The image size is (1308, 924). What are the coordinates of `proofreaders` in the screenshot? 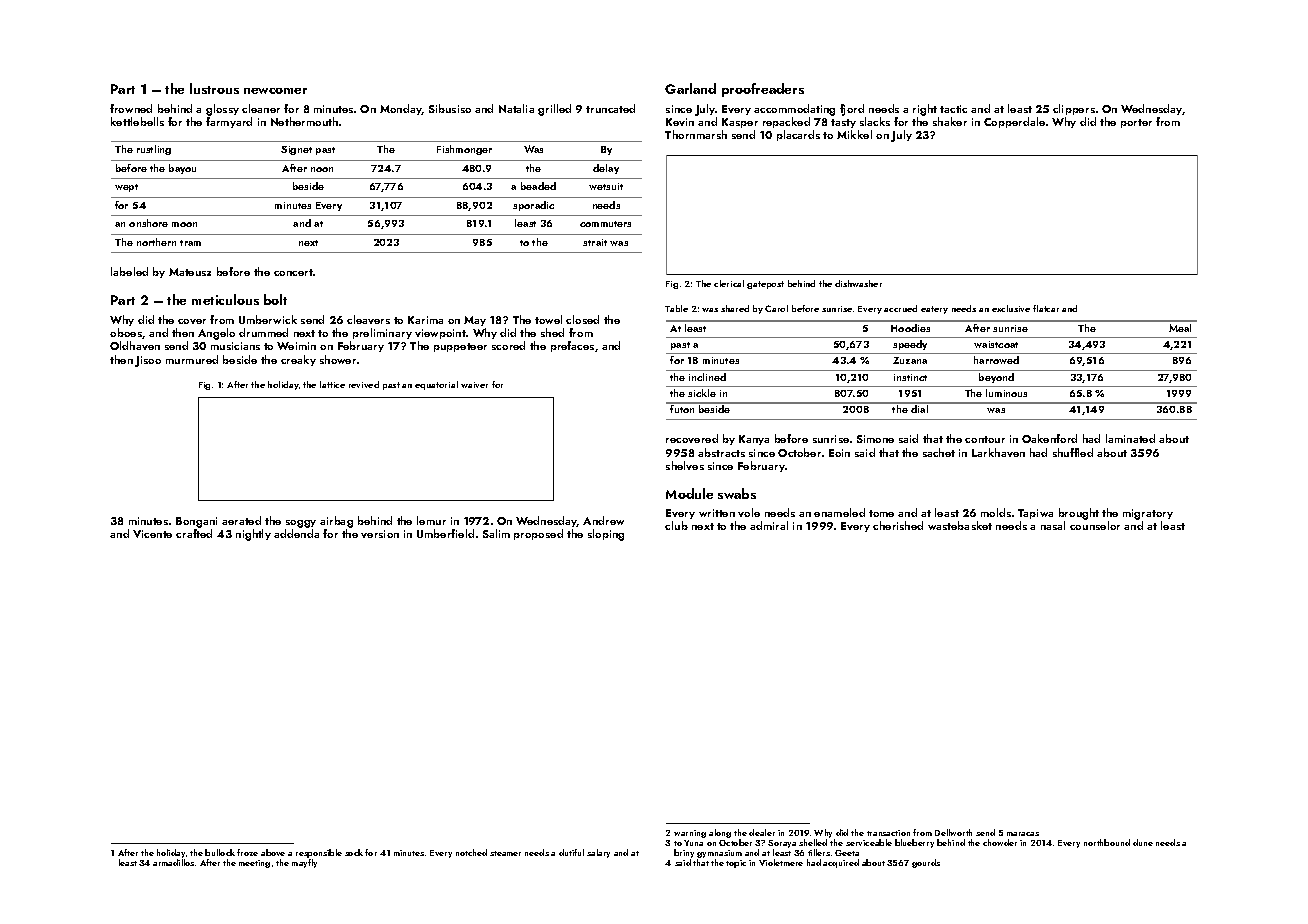 It's located at (763, 90).
